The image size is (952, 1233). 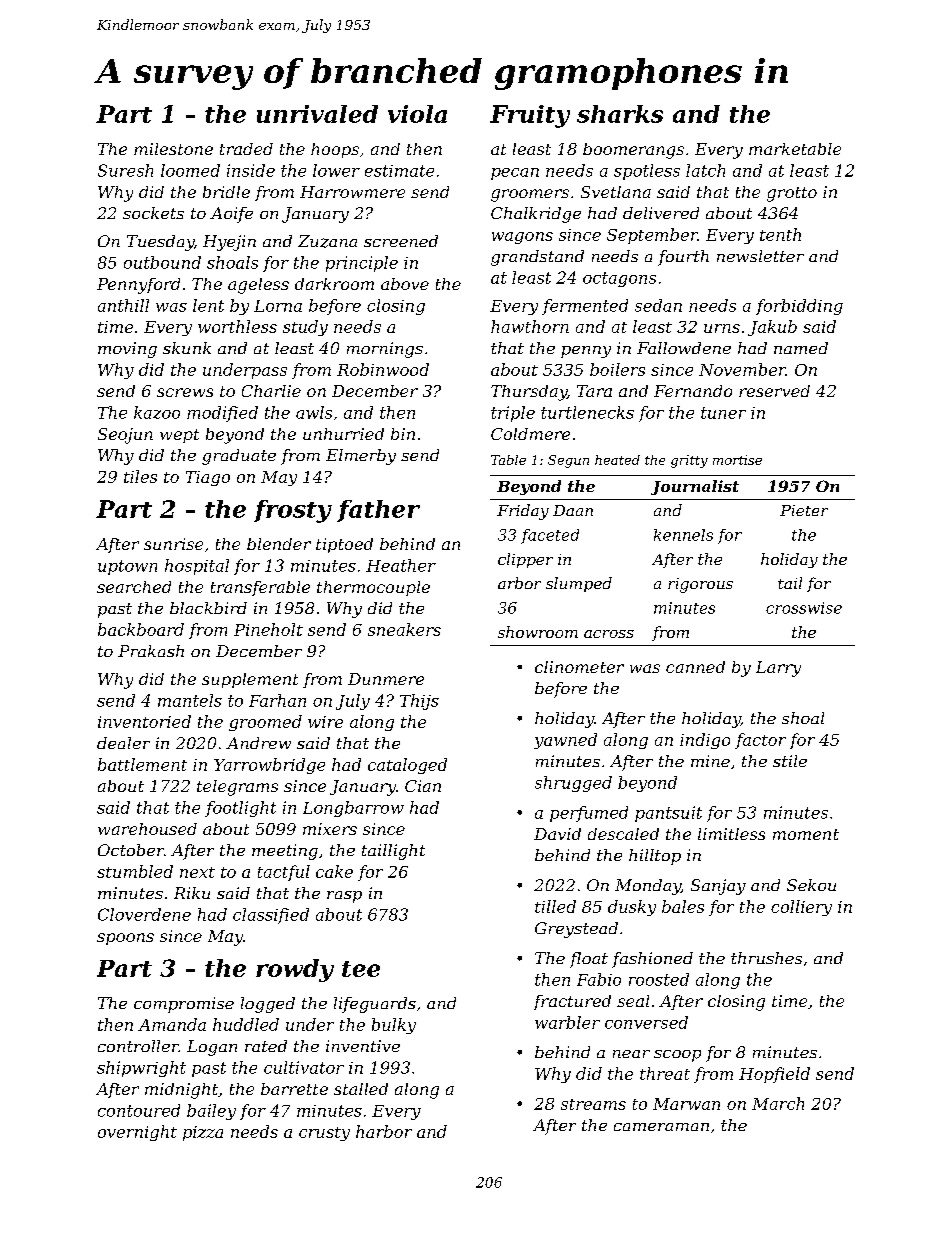 I want to click on sharks, so click(x=620, y=114).
